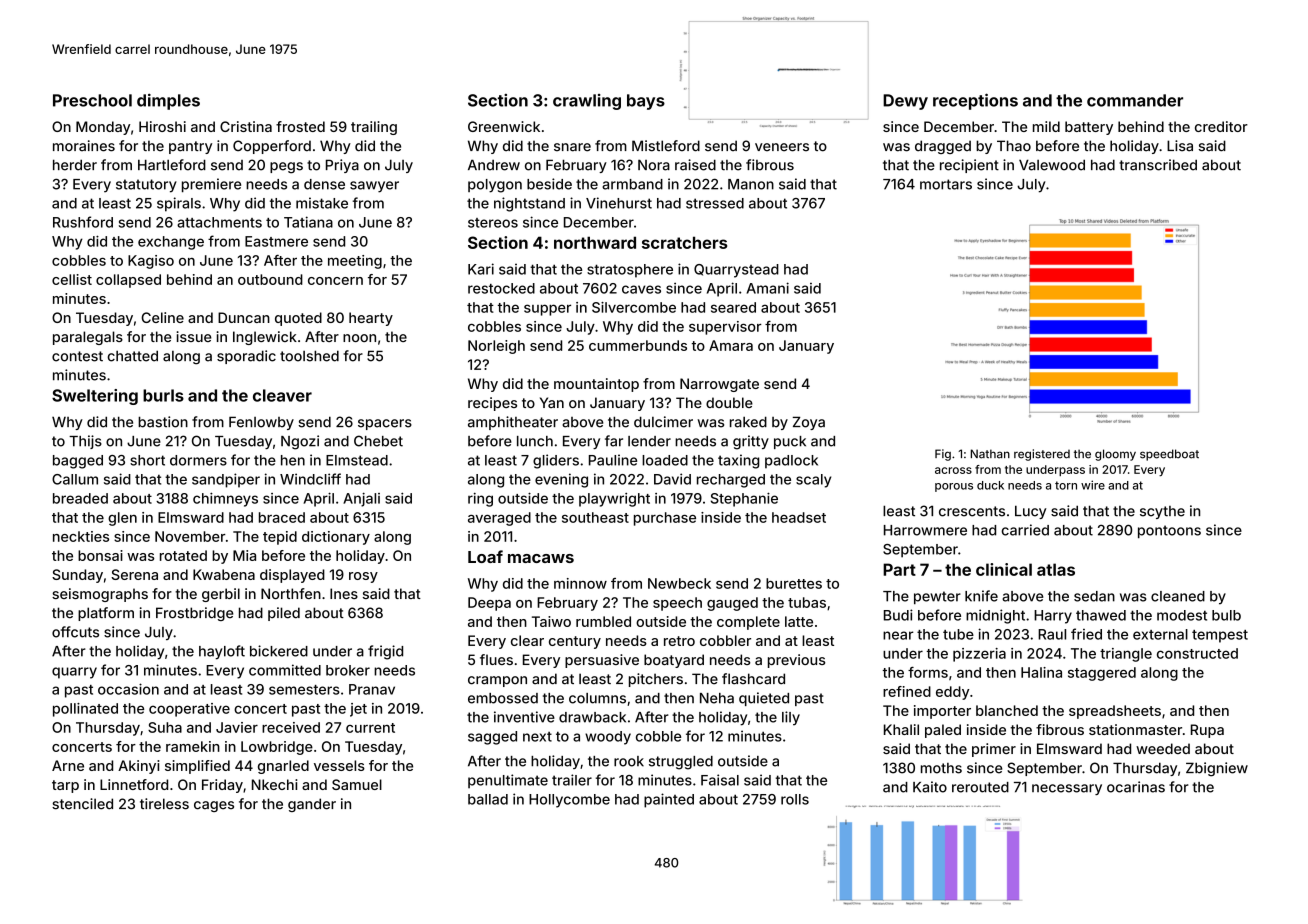 The height and width of the screenshot is (924, 1308). Describe the element at coordinates (634, 307) in the screenshot. I see `Silvercombe` at that location.
